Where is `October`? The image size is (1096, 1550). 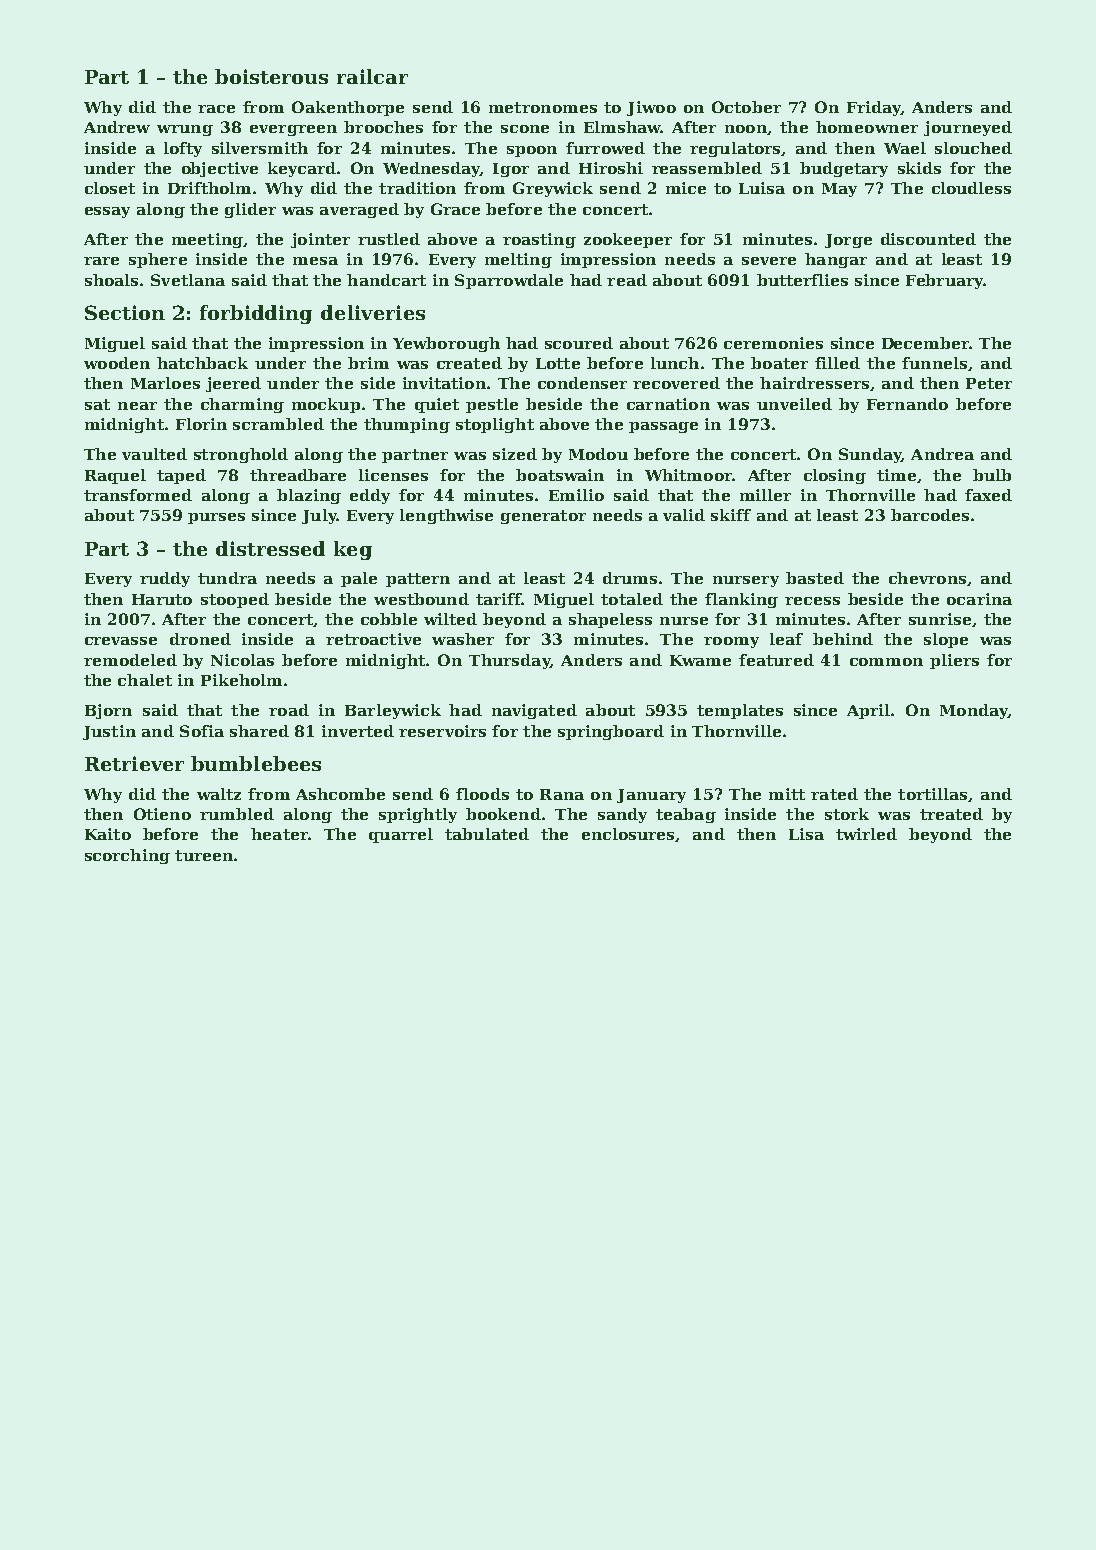 October is located at coordinates (746, 107).
